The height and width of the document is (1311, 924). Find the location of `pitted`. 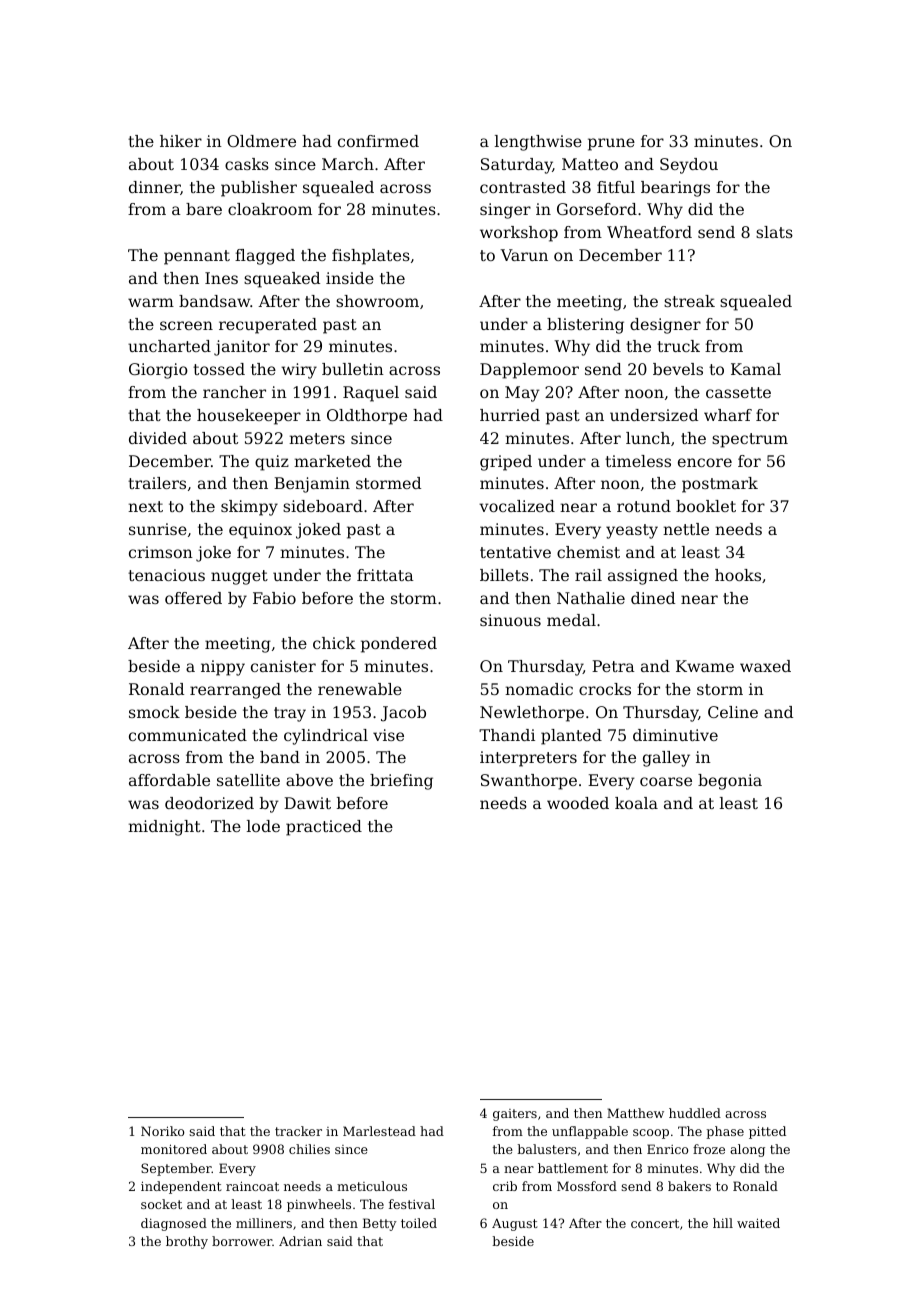

pitted is located at coordinates (767, 1132).
